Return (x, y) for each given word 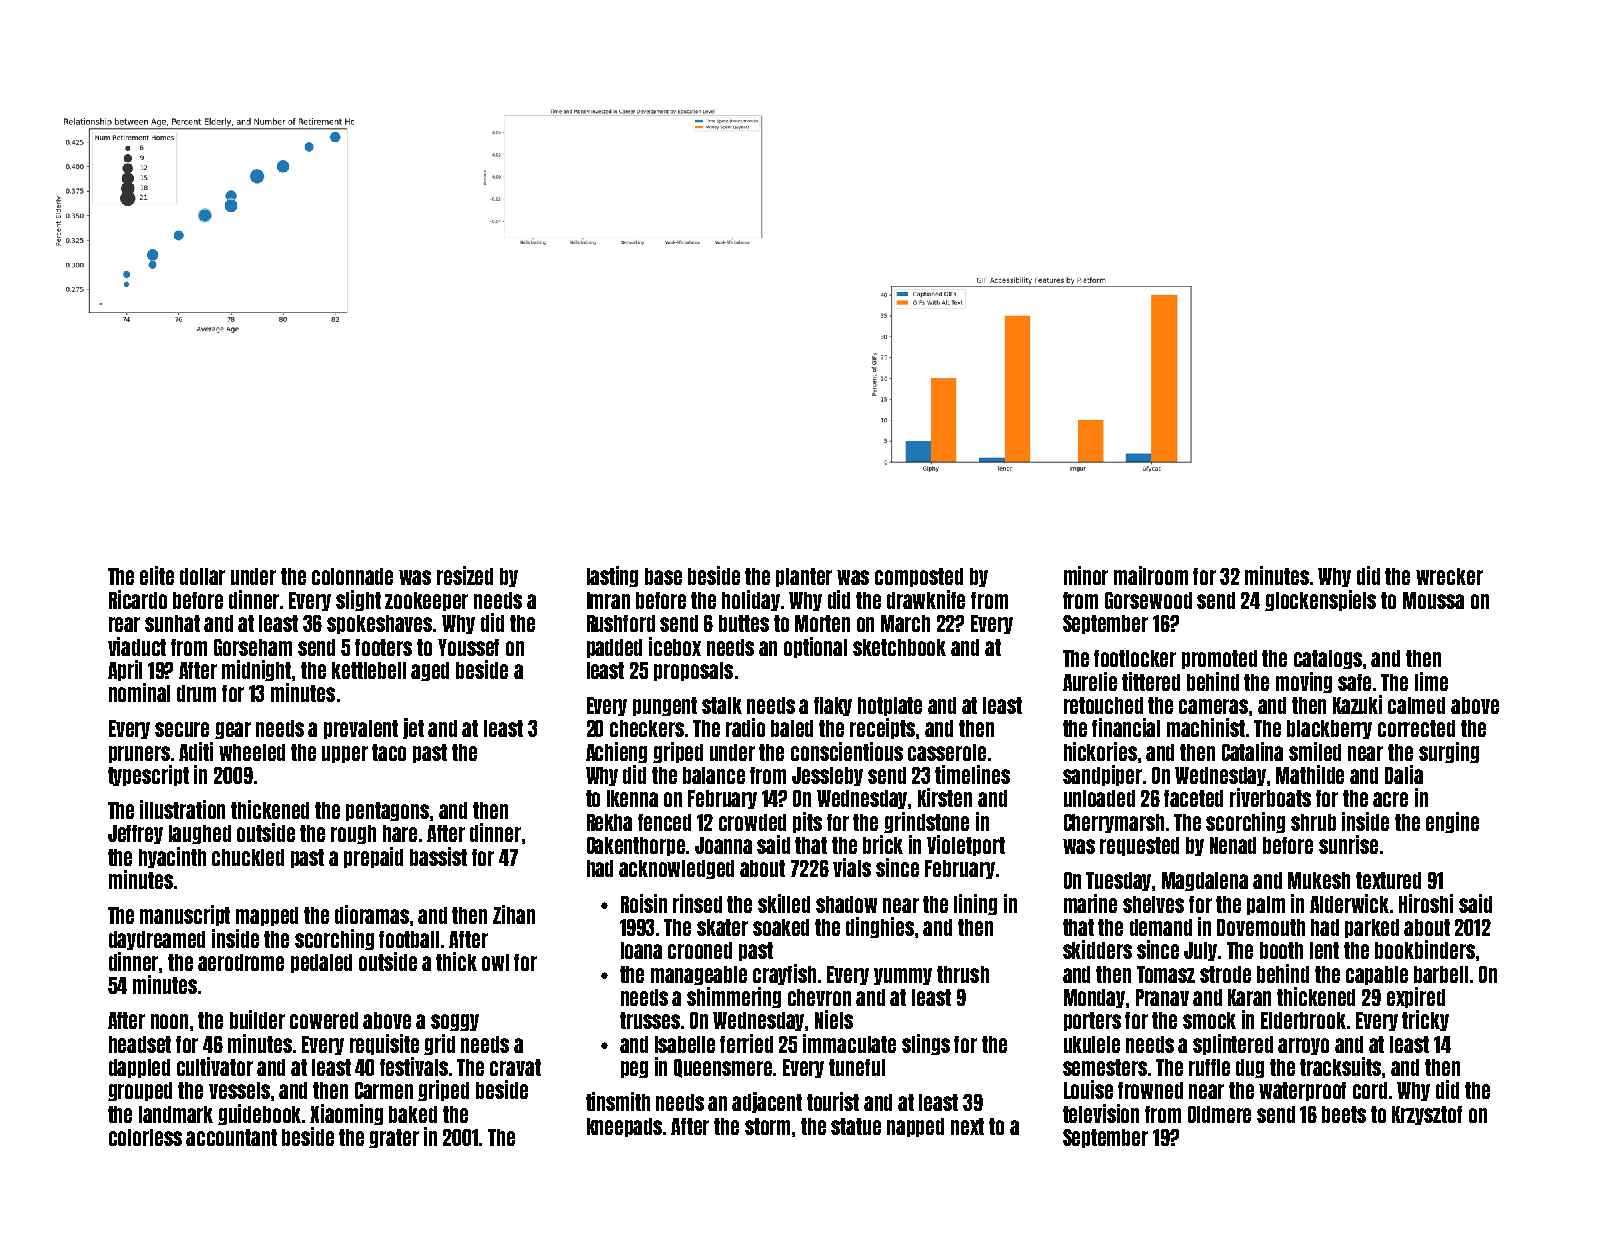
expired (1416, 997)
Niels (834, 1019)
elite (157, 575)
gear (233, 730)
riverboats (1270, 797)
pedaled (321, 963)
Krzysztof (1427, 1115)
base (663, 576)
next (967, 1126)
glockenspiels (1320, 600)
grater (394, 1138)
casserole (947, 752)
